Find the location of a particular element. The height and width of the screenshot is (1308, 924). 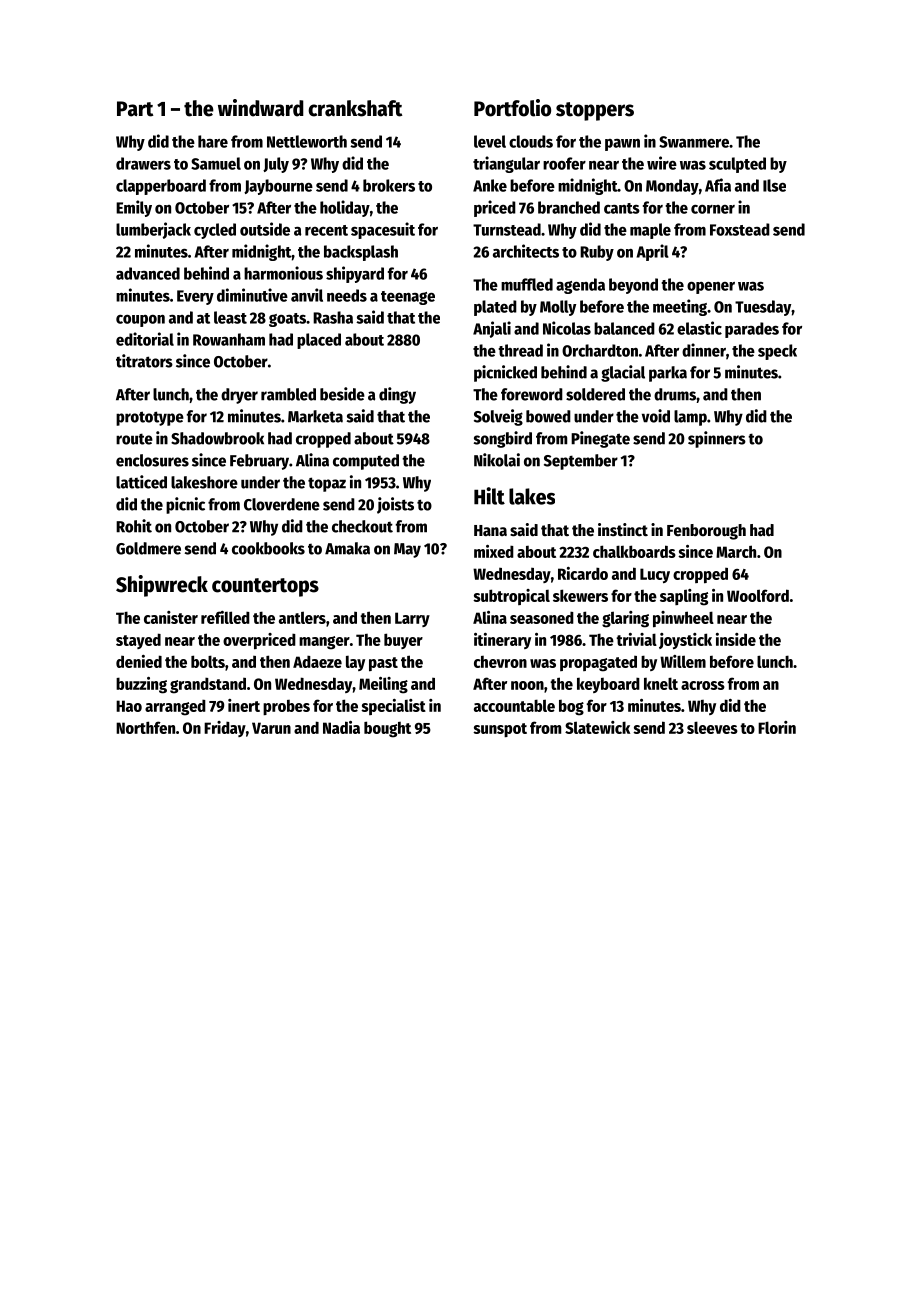

Goldmere is located at coordinates (148, 548).
